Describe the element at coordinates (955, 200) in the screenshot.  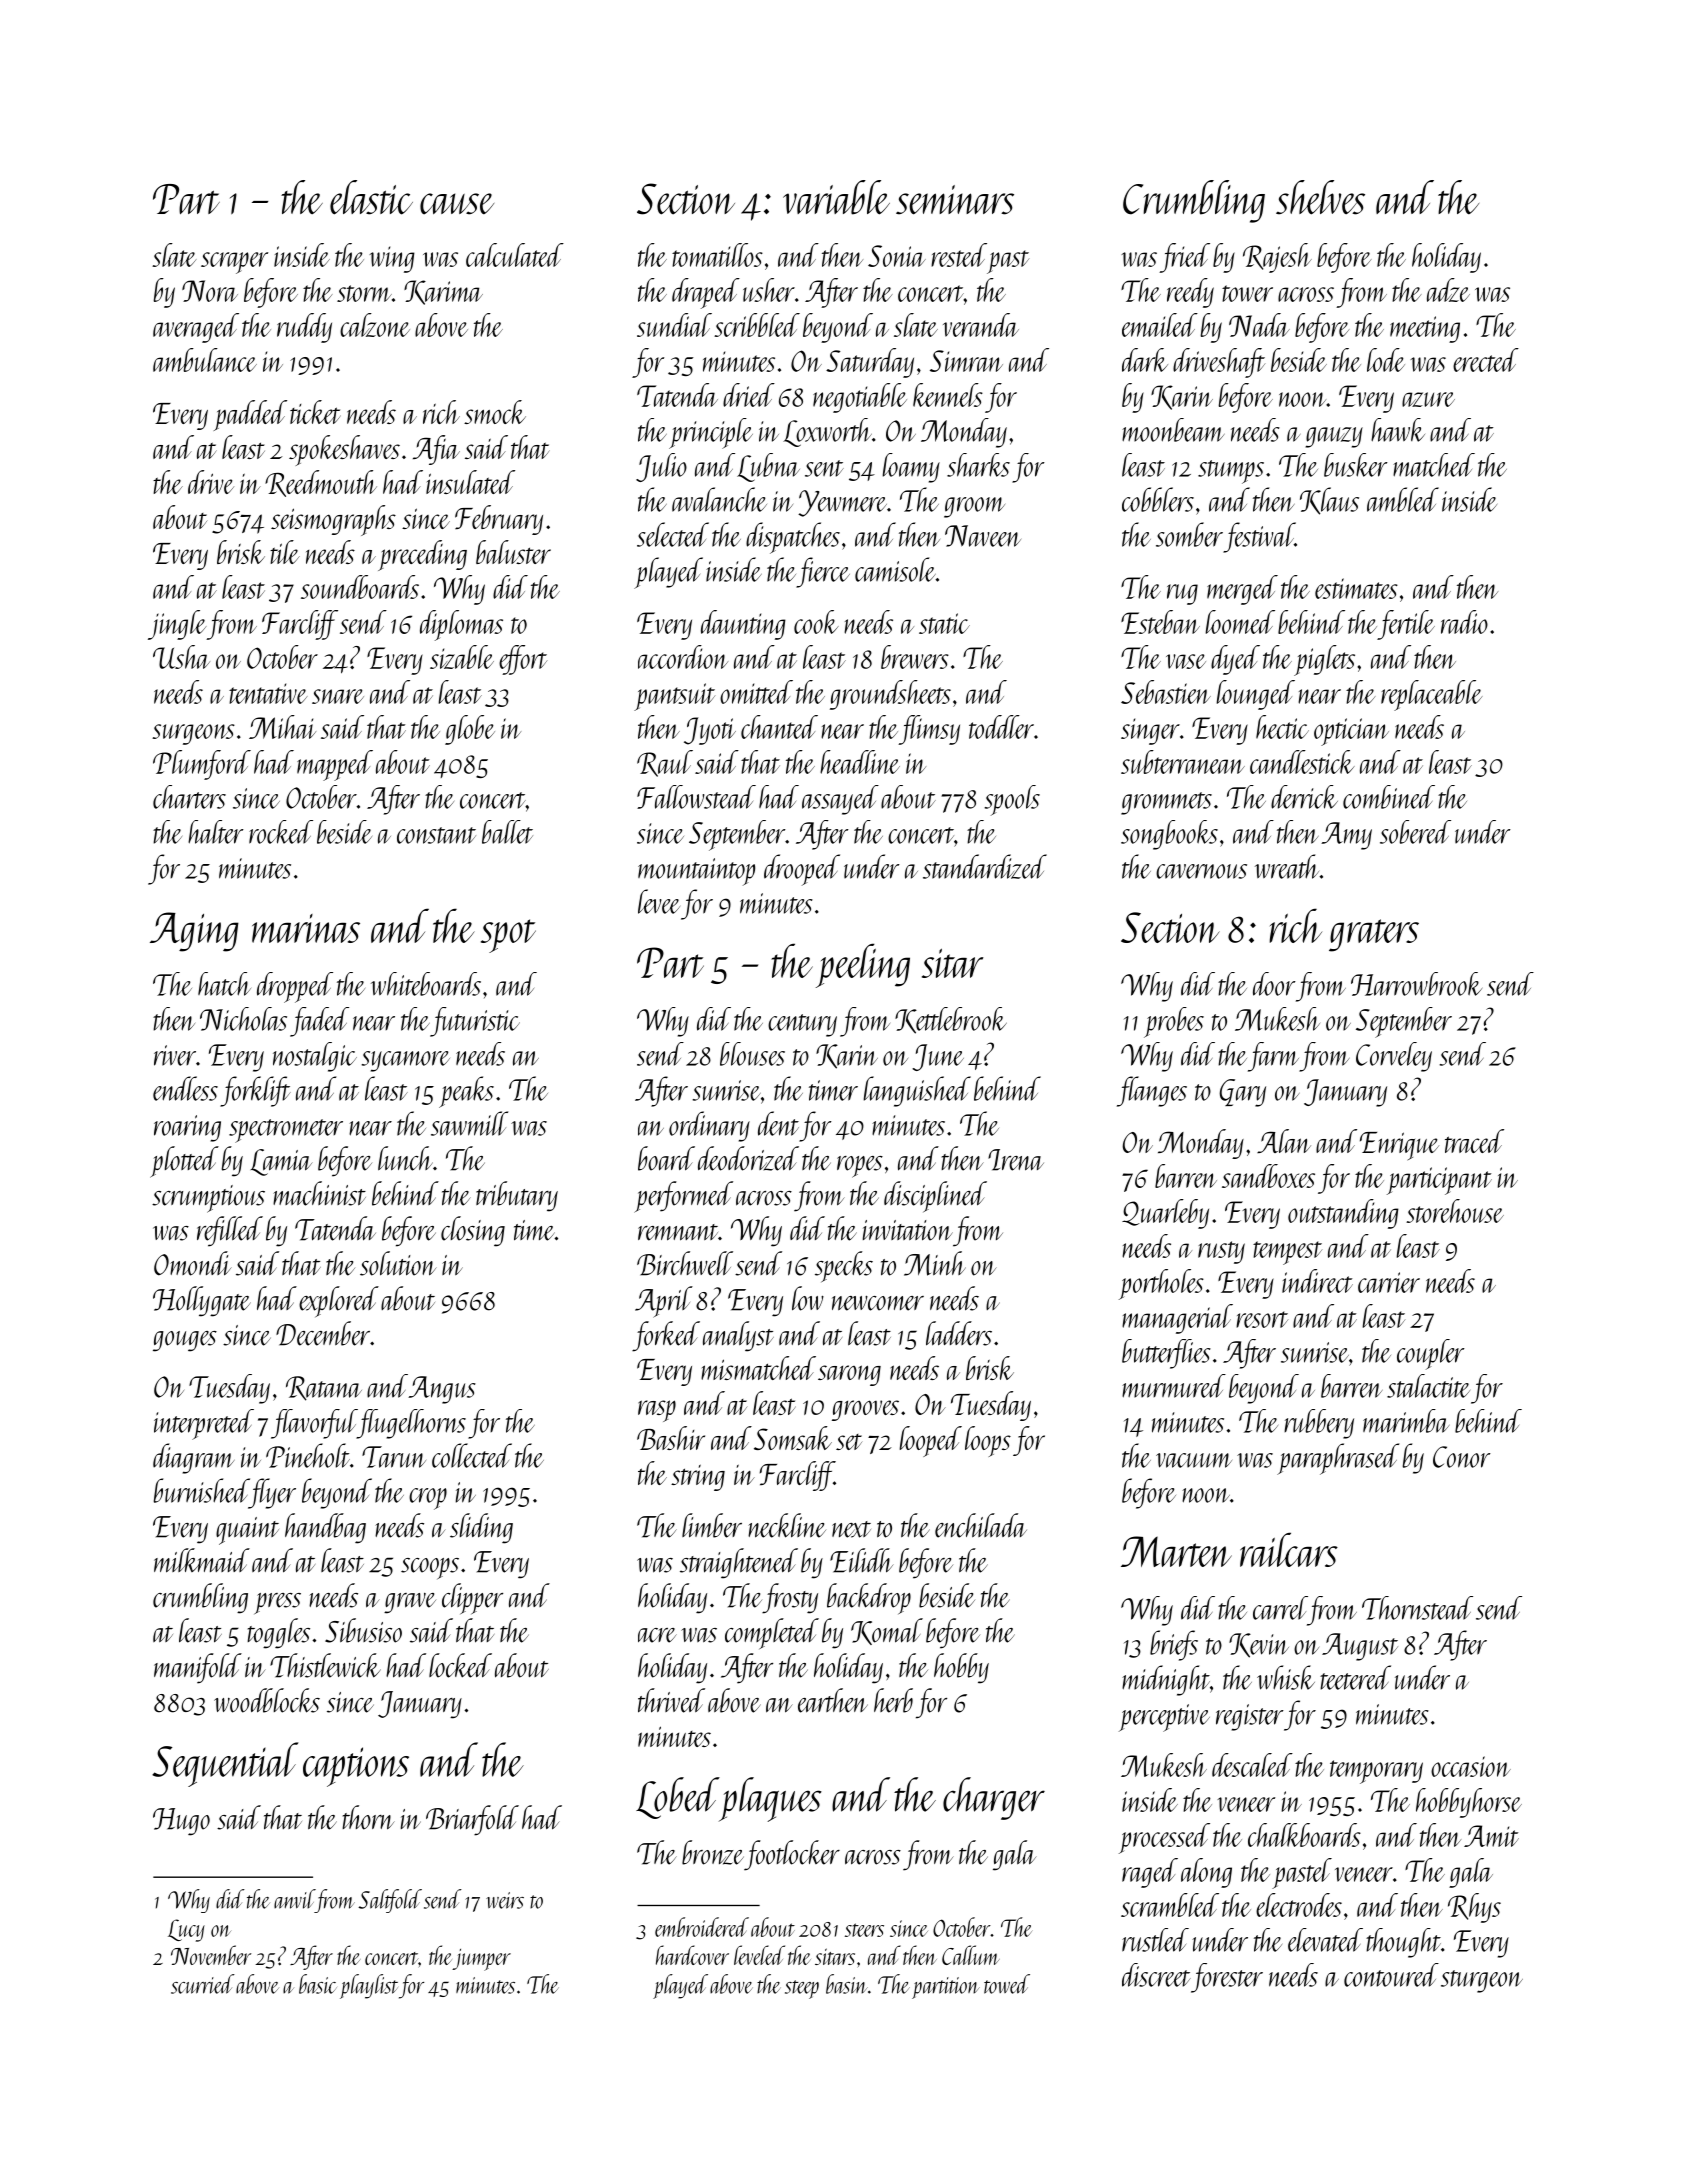
I see `seminars` at that location.
